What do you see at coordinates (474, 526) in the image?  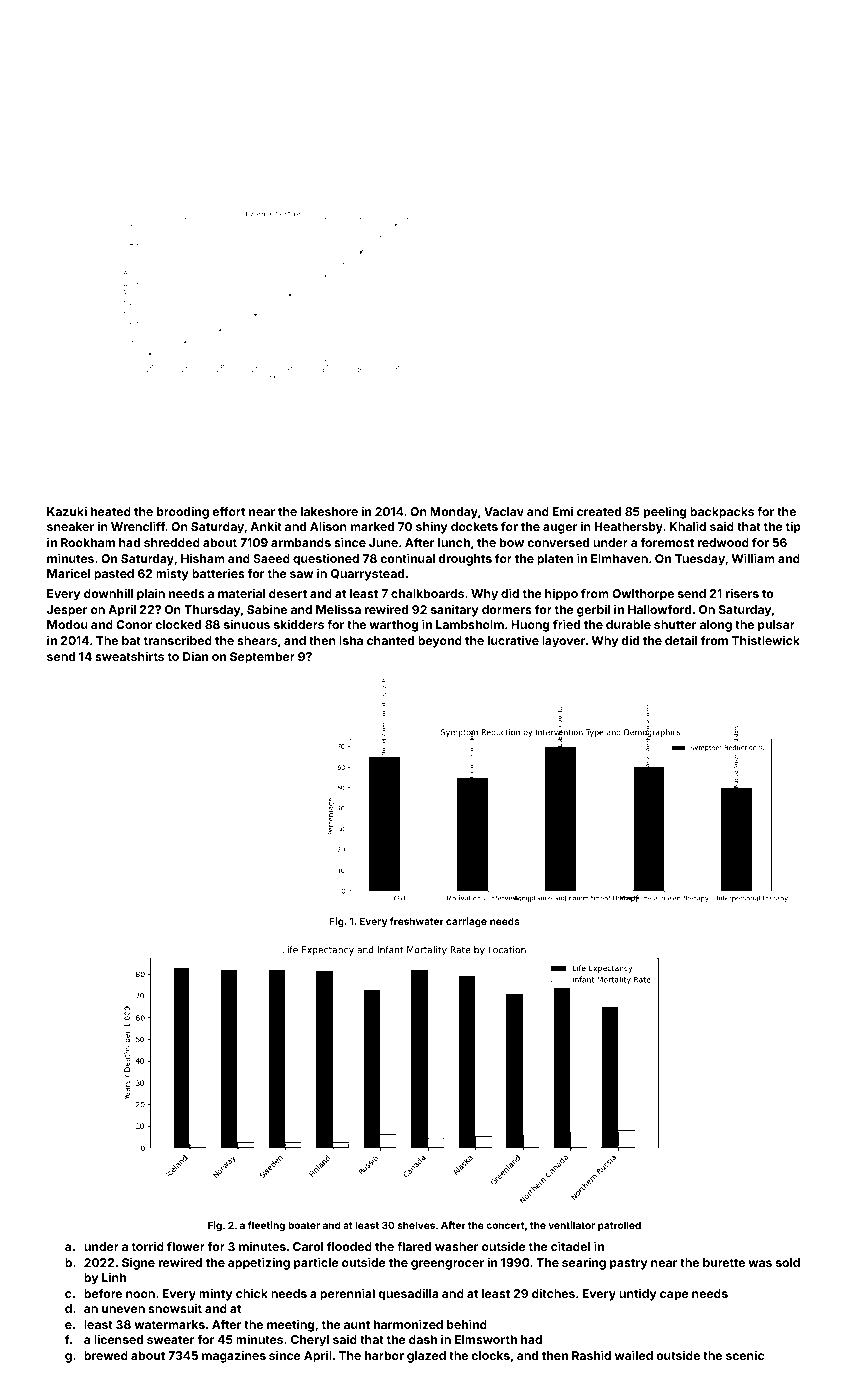 I see `dockets` at bounding box center [474, 526].
